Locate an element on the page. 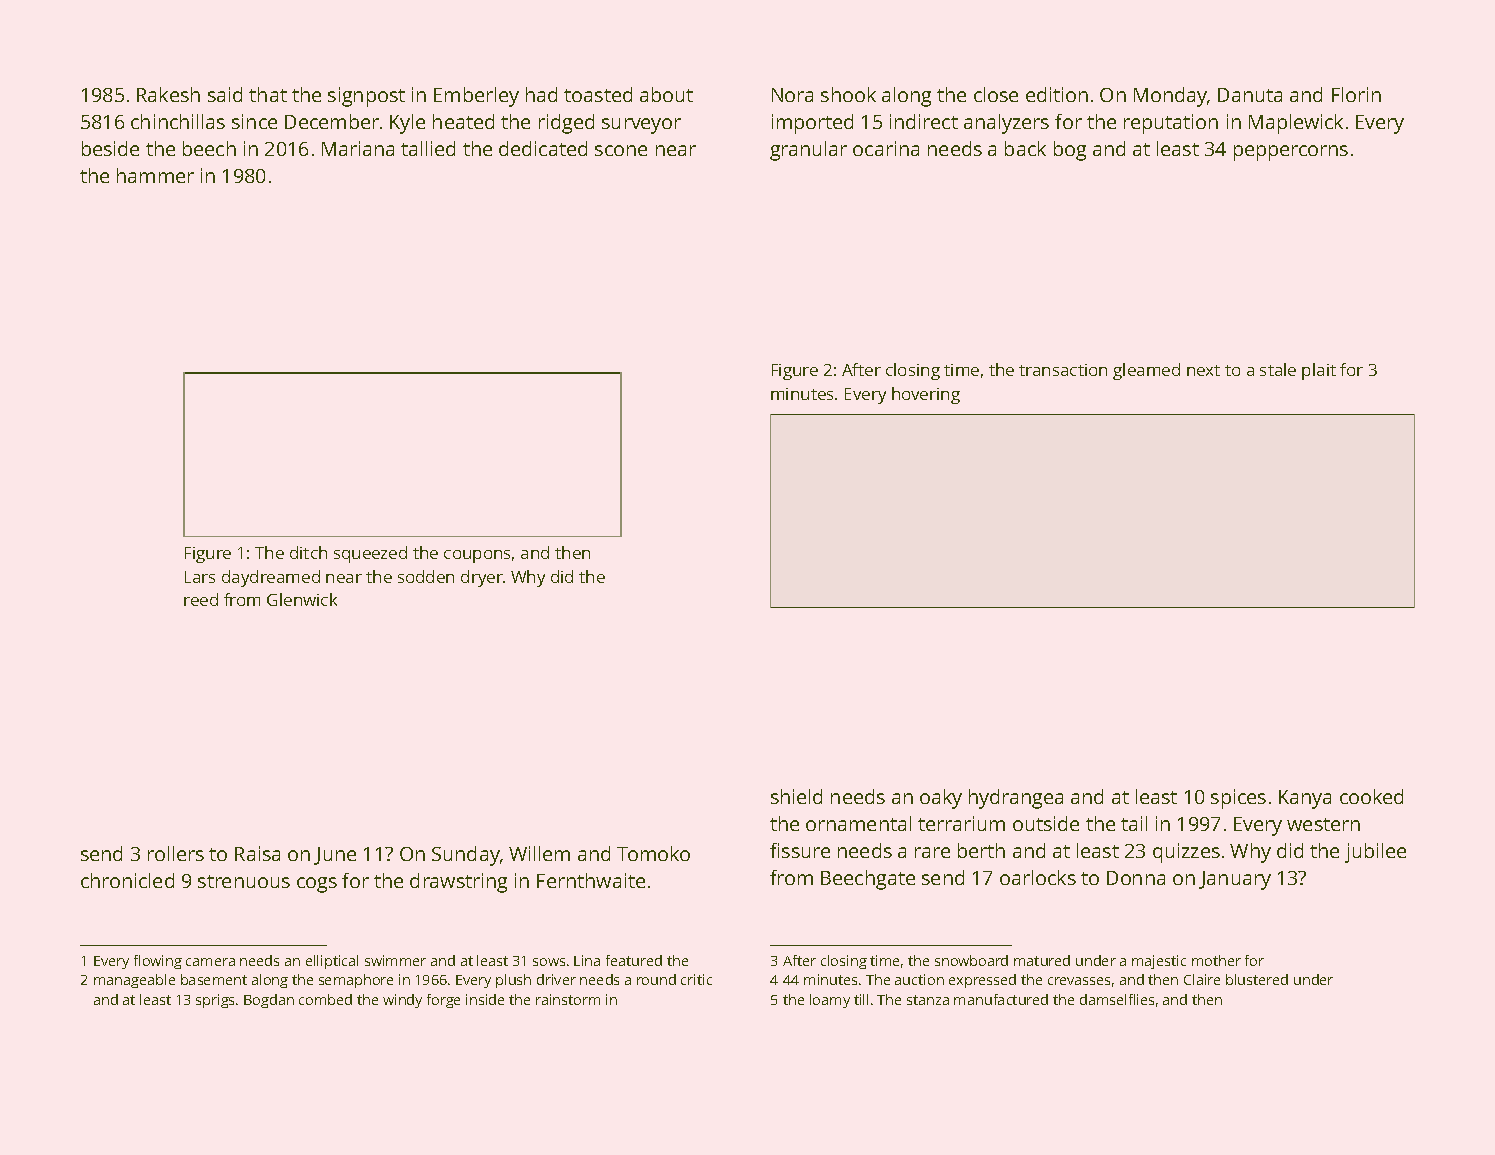 This page has height=1155, width=1495. scone is located at coordinates (621, 150).
